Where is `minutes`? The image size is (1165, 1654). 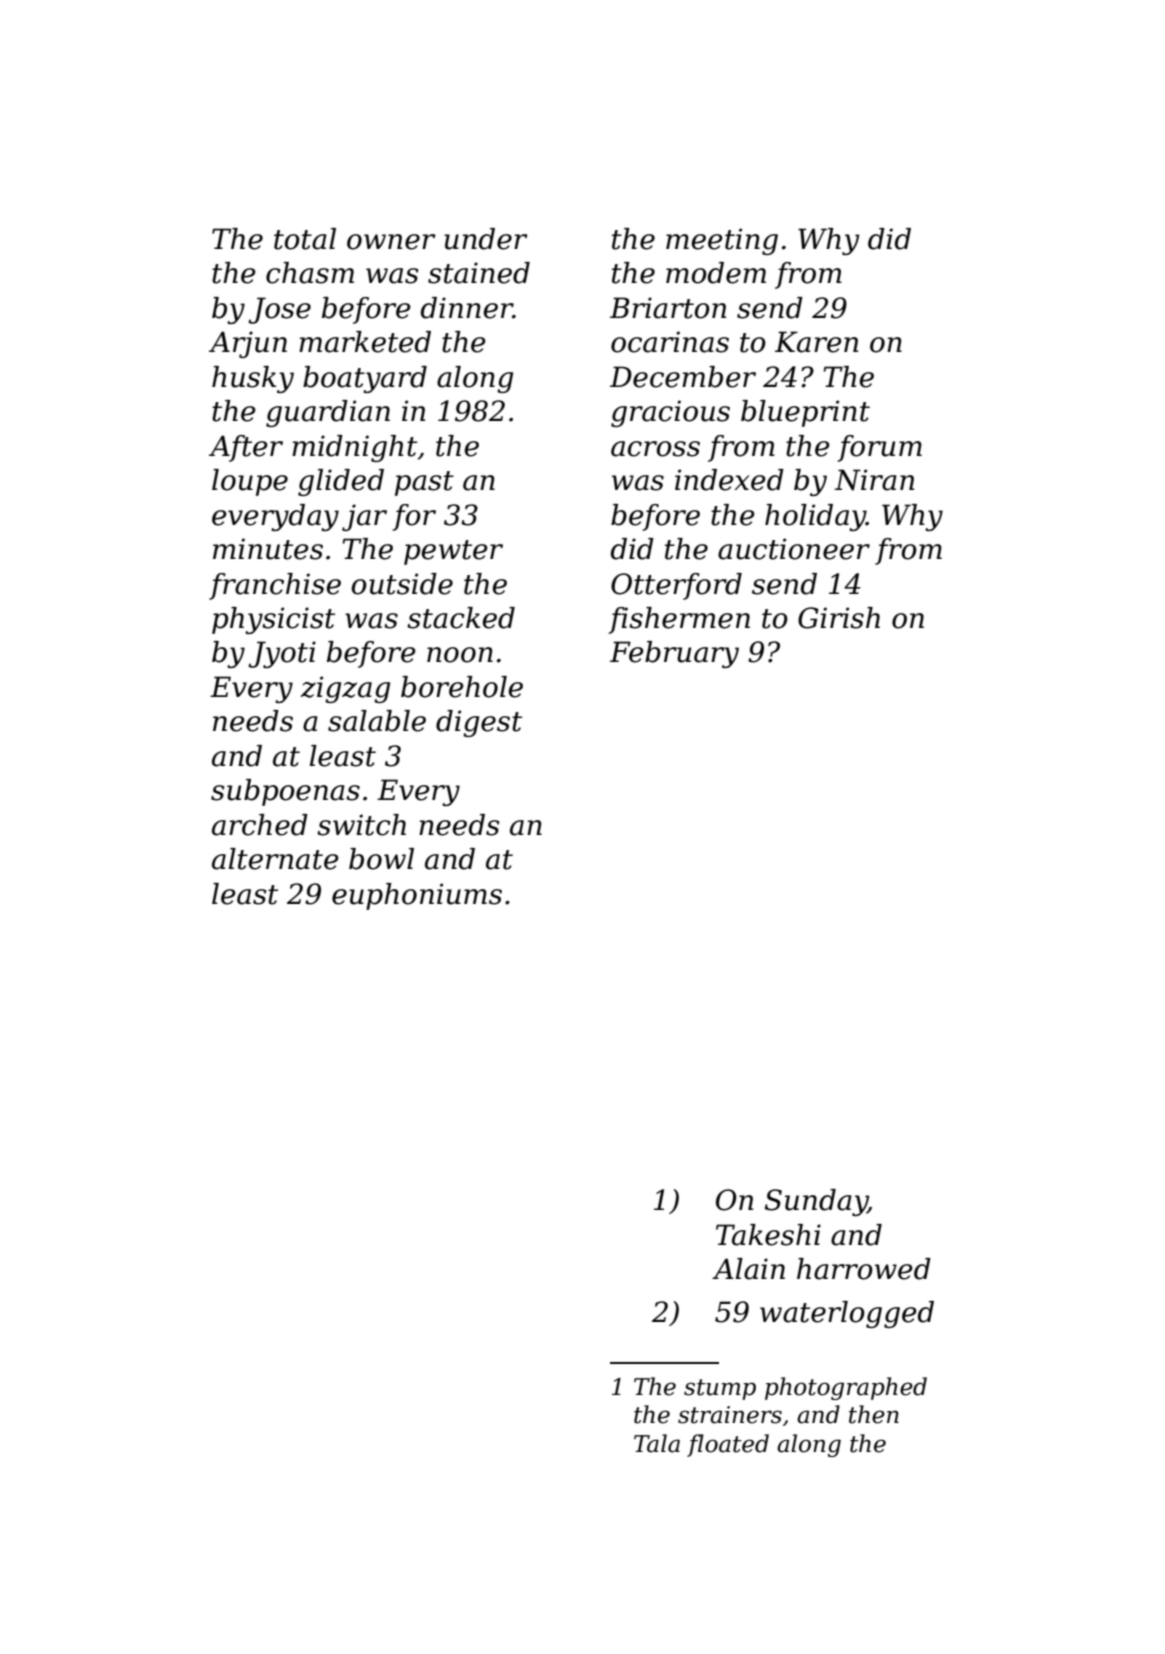
minutes is located at coordinates (268, 549).
